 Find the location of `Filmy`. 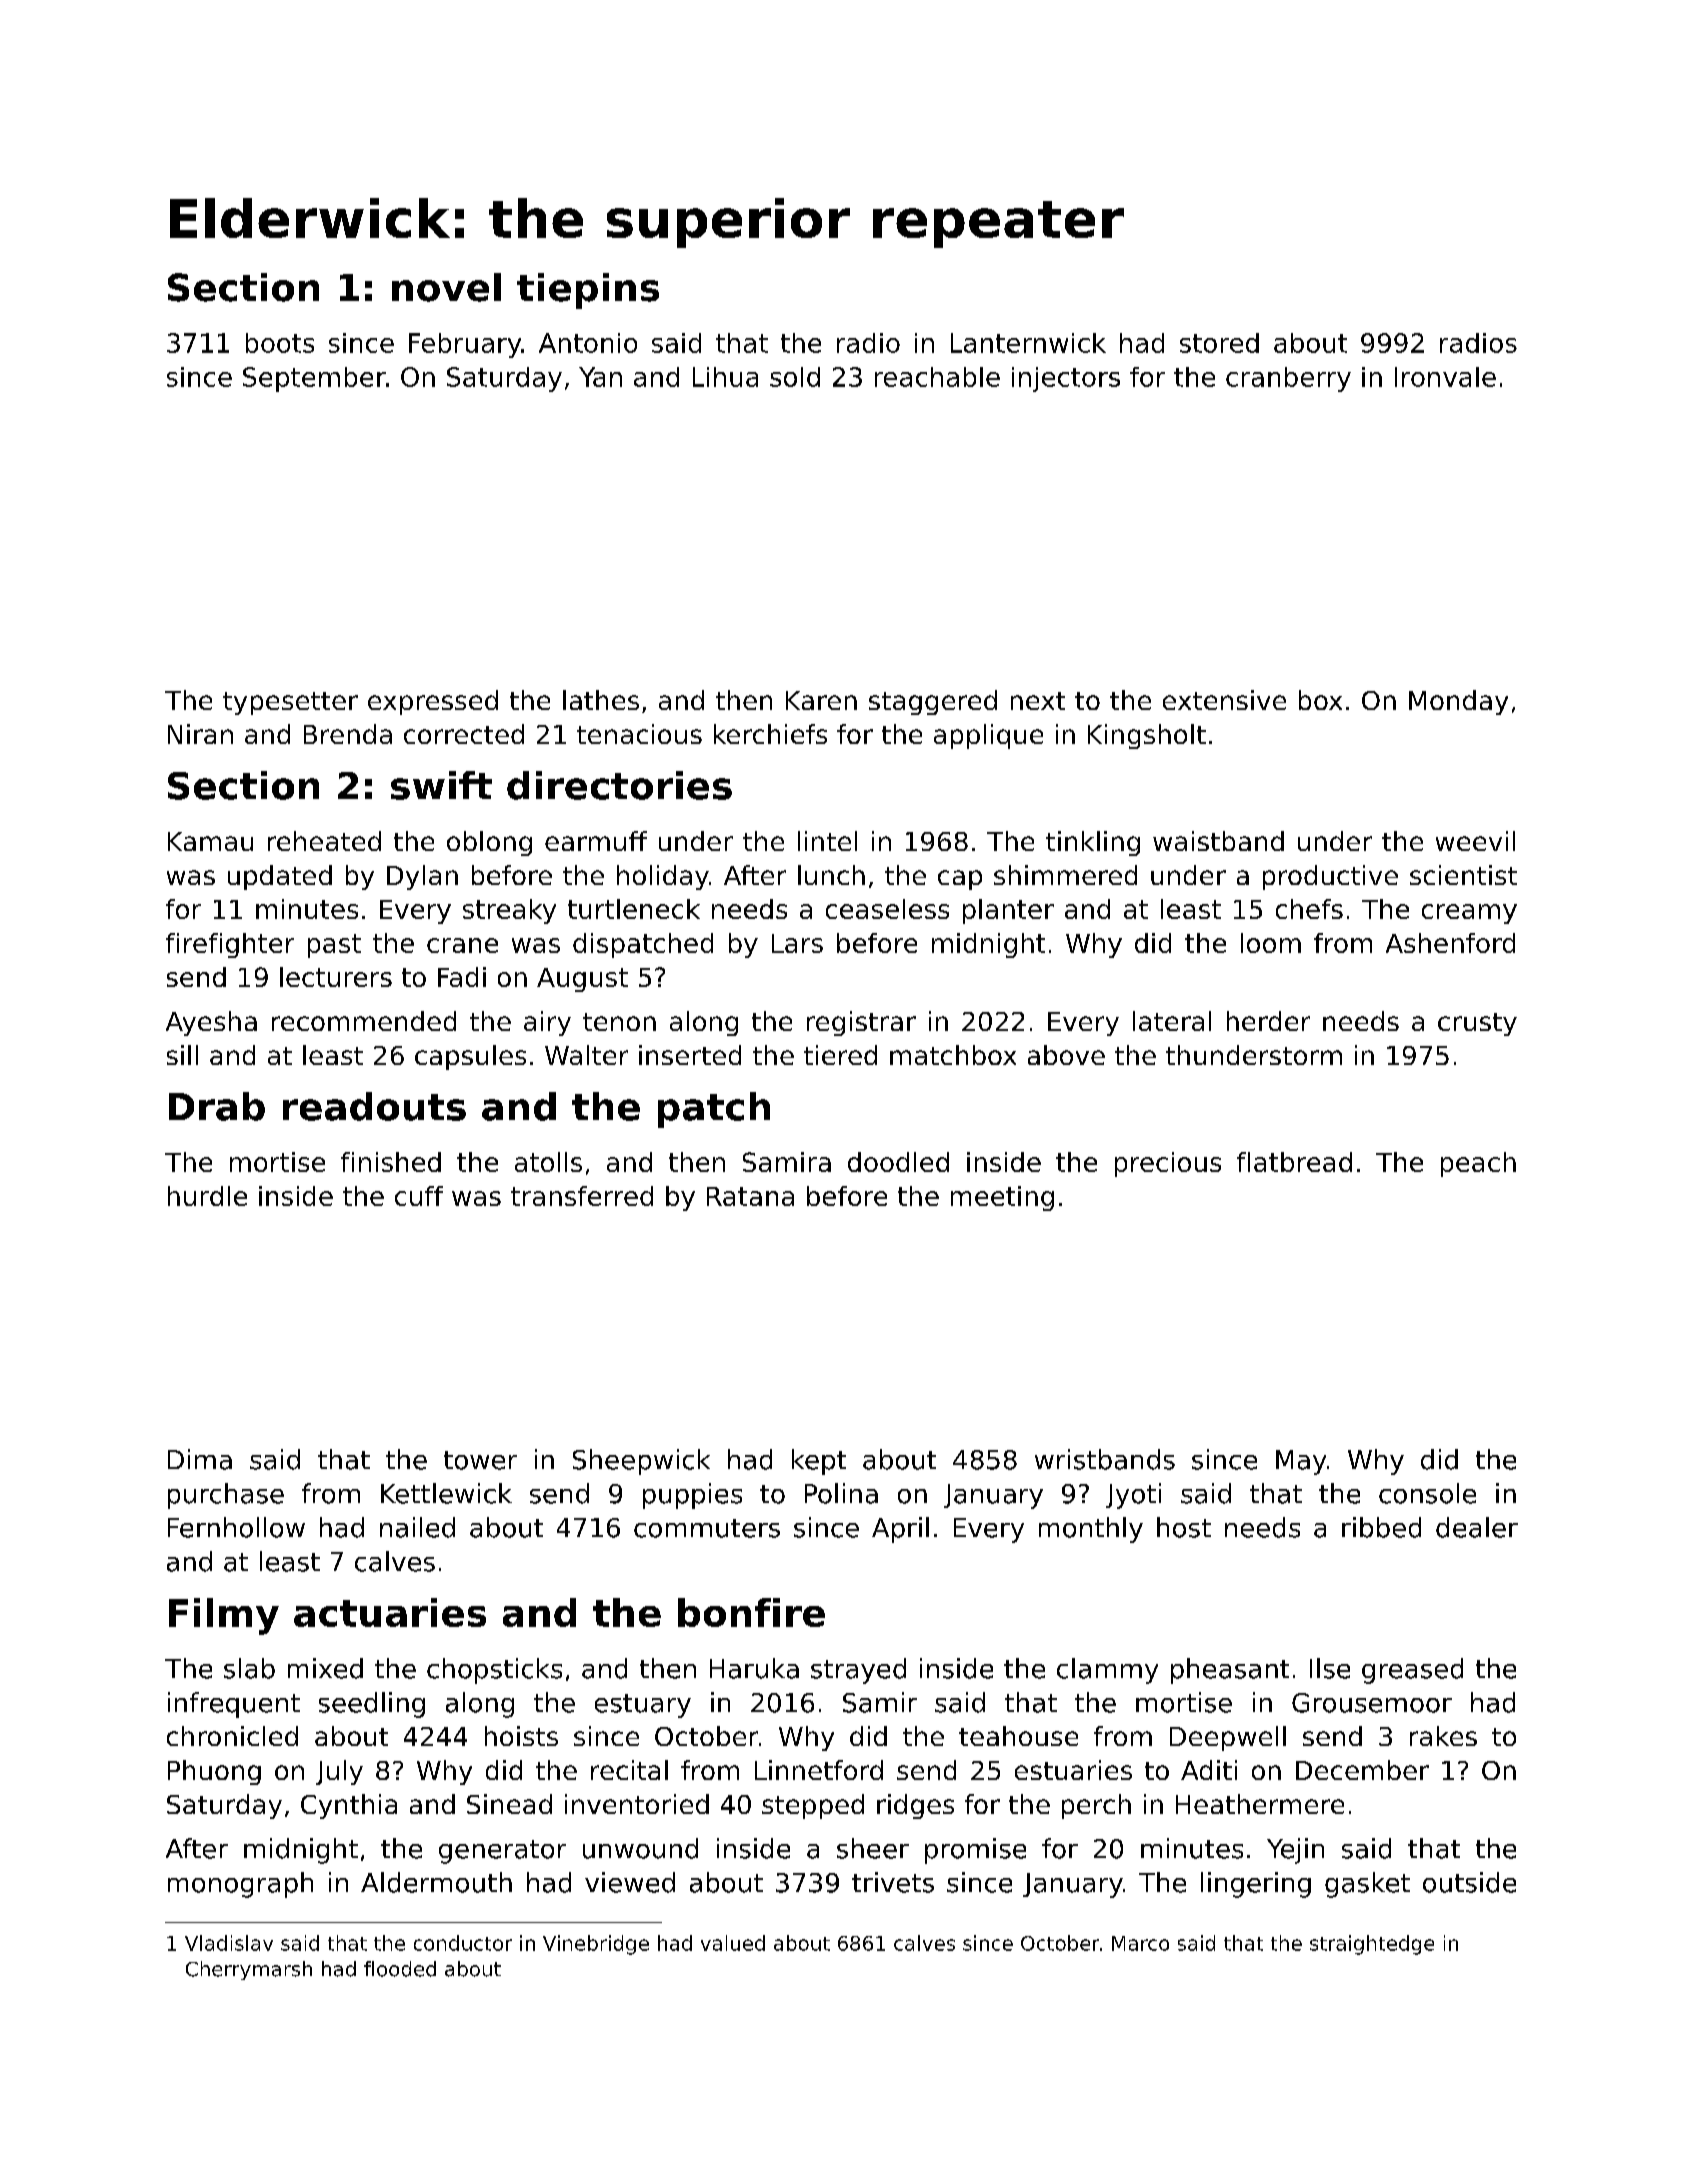

Filmy is located at coordinates (224, 1616).
